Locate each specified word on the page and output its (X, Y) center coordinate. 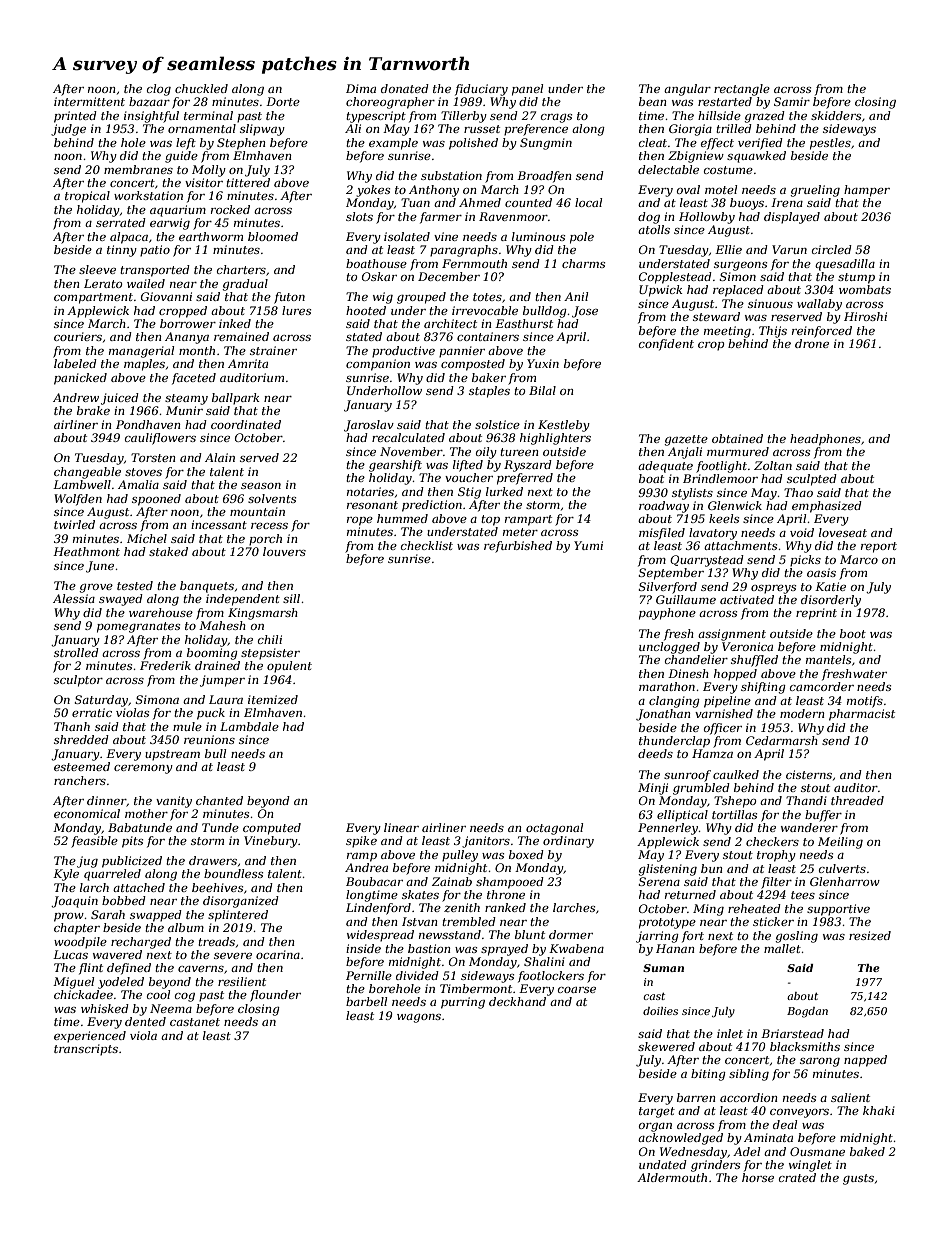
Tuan (415, 202)
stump (856, 278)
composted (473, 365)
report (879, 547)
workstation (148, 195)
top (490, 520)
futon (289, 298)
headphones (825, 440)
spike (361, 842)
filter (776, 883)
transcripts (86, 1050)
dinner (106, 800)
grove (96, 588)
